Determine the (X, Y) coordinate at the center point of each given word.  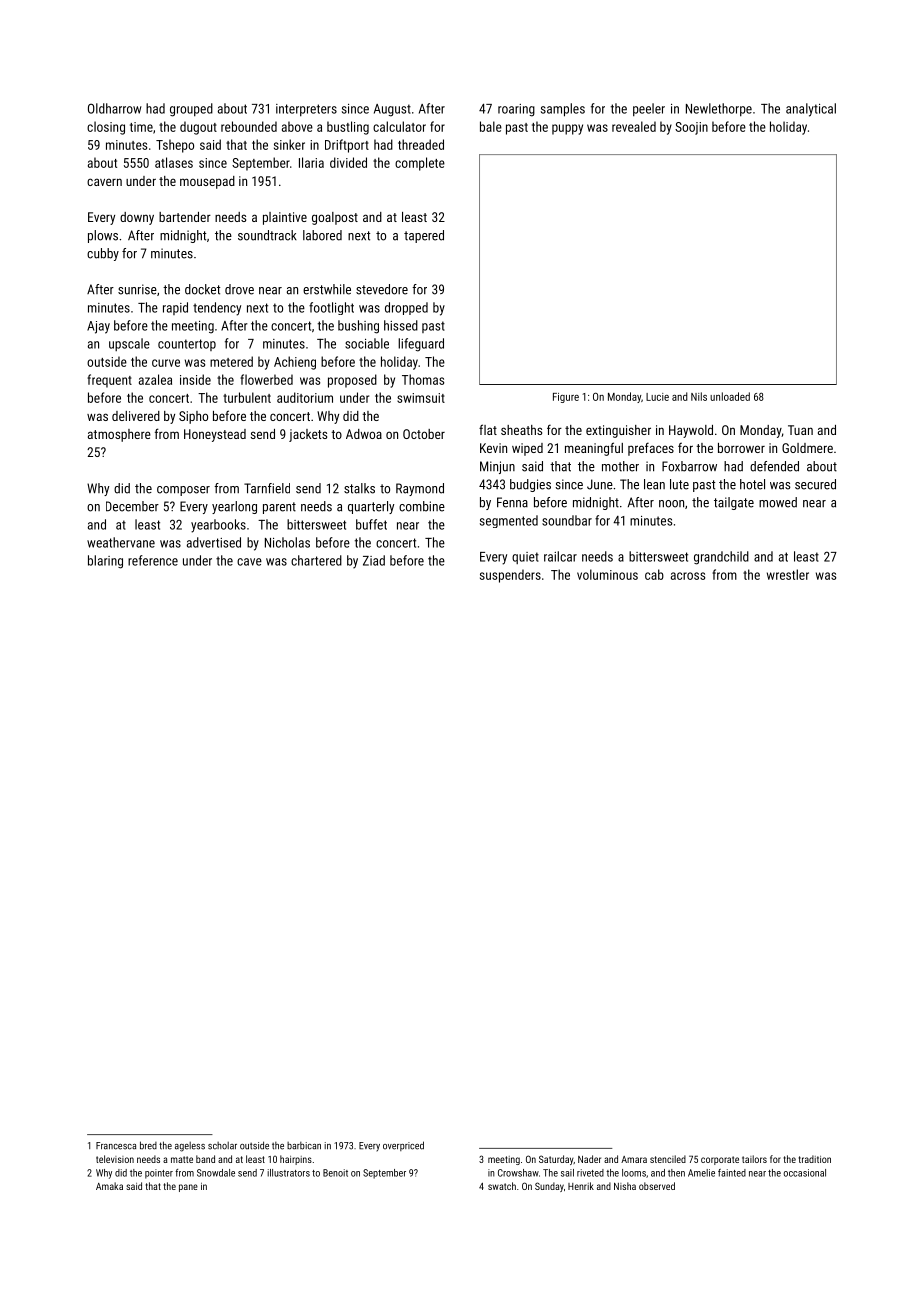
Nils (699, 396)
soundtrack (267, 235)
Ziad (374, 560)
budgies (530, 485)
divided (348, 162)
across (688, 576)
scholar (222, 1146)
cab (654, 574)
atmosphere (119, 435)
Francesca (116, 1146)
